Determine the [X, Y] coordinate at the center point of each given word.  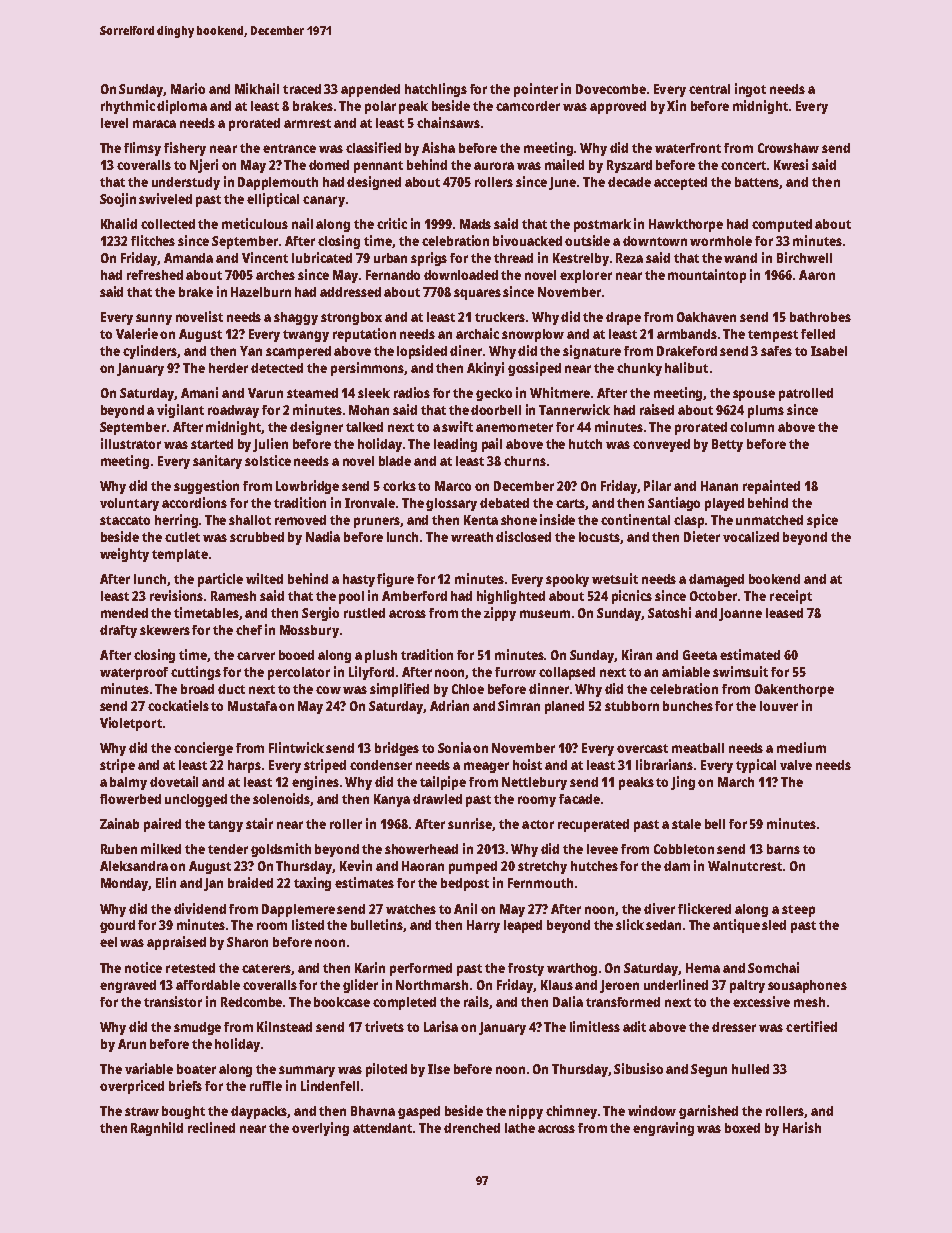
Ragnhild [157, 1129]
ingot [750, 90]
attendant [383, 1128]
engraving [663, 1129]
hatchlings [436, 90]
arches [275, 275]
